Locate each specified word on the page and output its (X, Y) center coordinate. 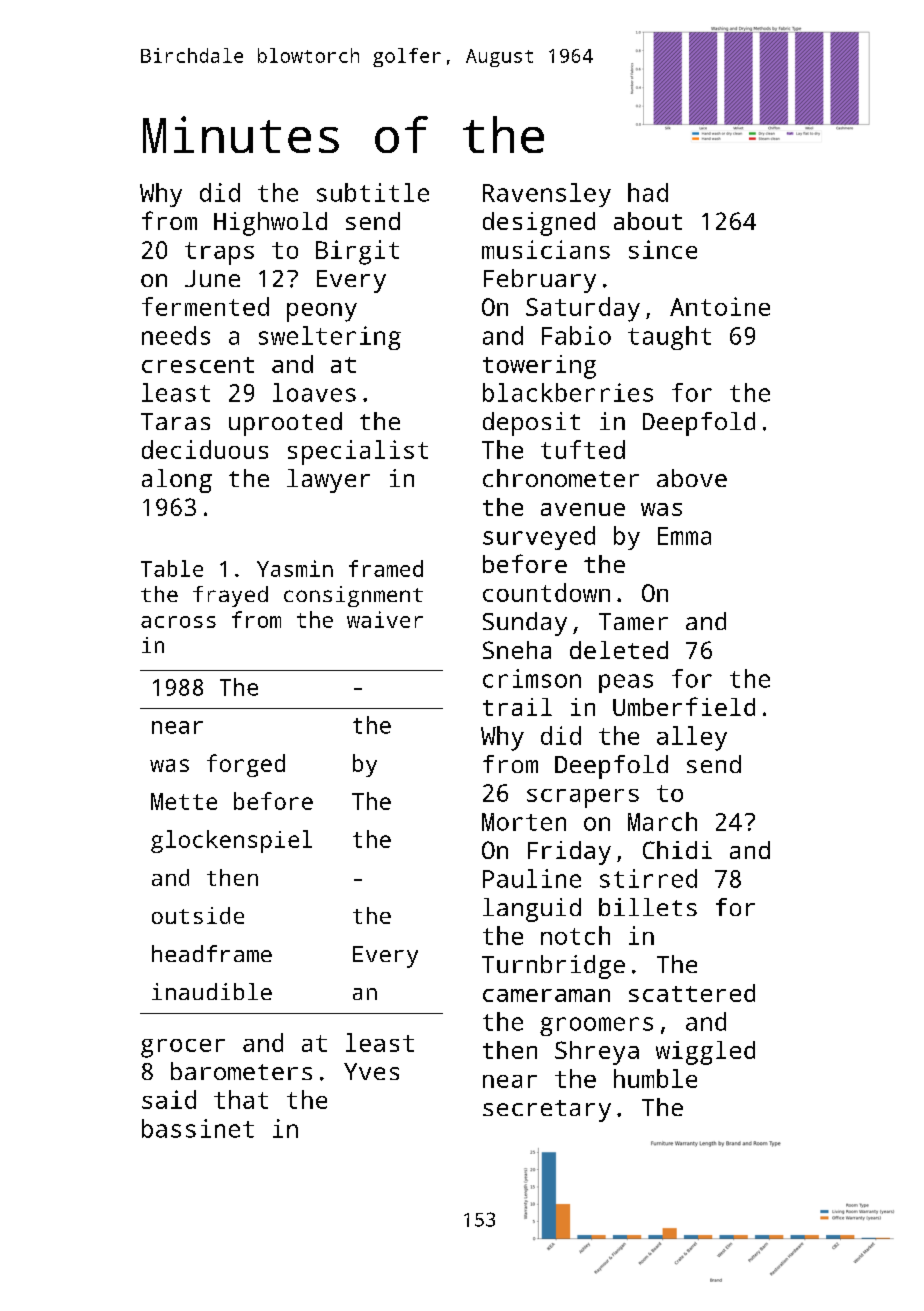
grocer (183, 1048)
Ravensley (547, 195)
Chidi (677, 850)
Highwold (270, 224)
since (663, 249)
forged (246, 765)
